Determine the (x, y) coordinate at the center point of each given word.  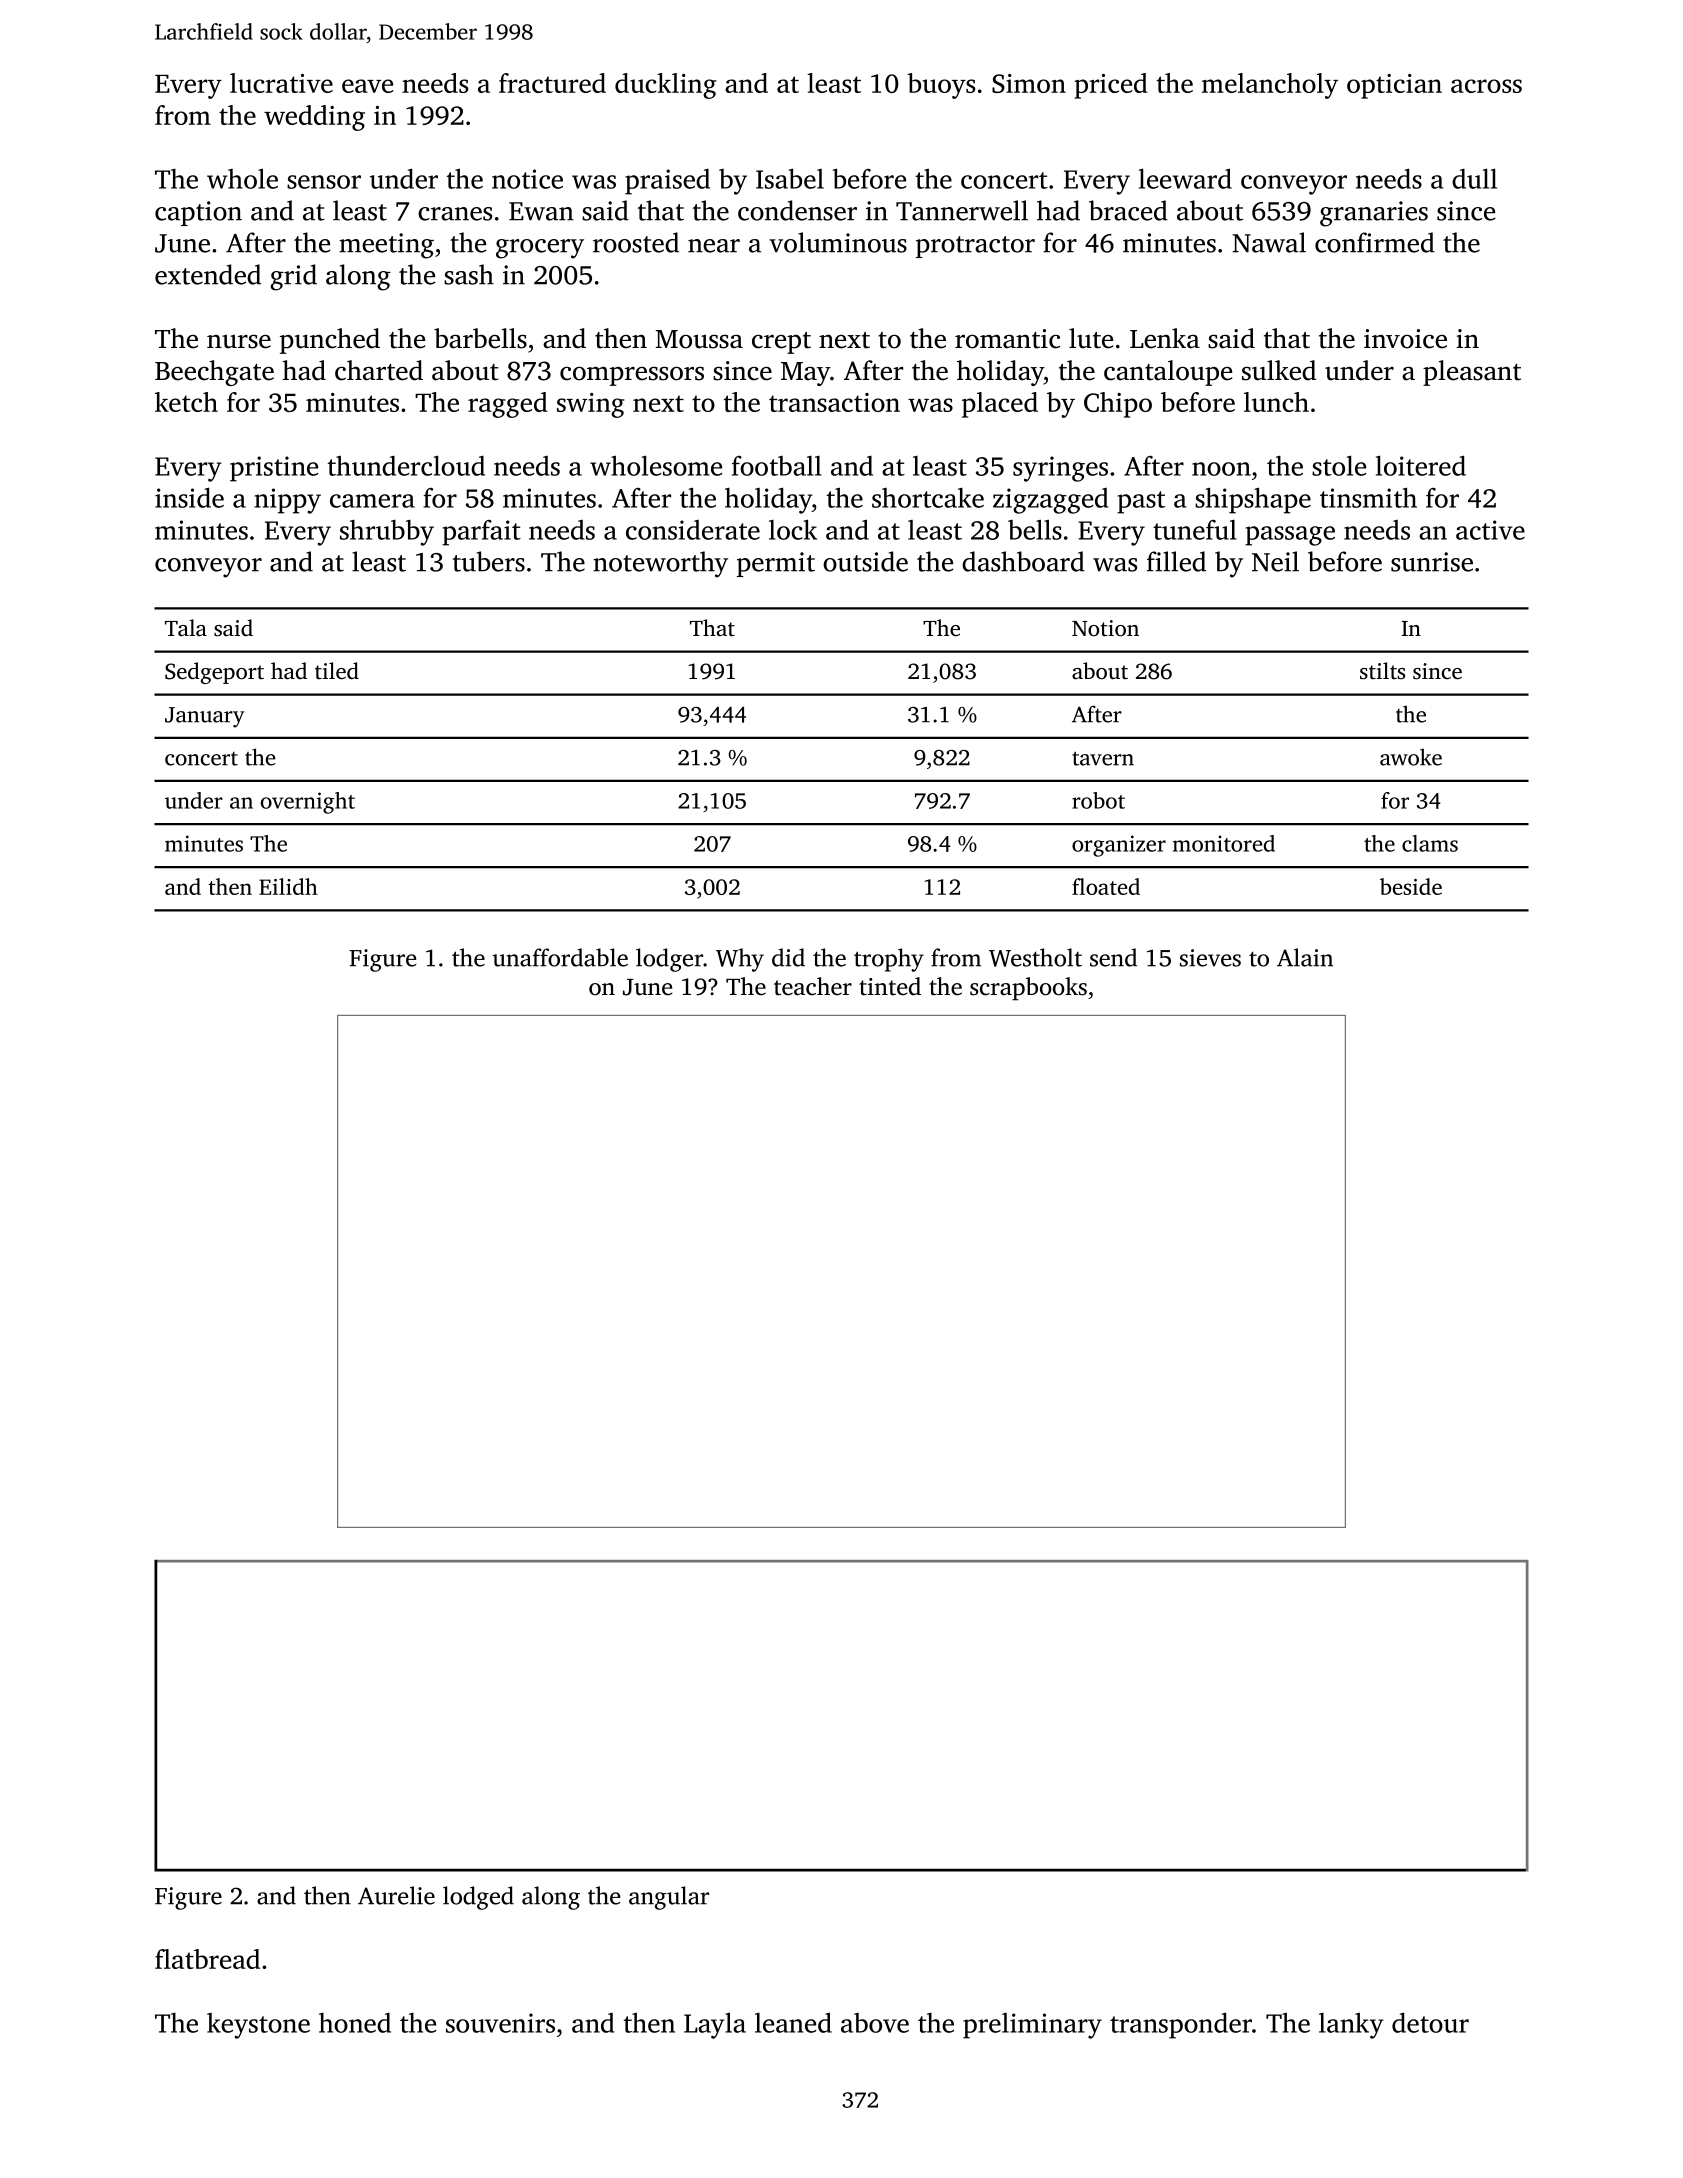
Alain (1305, 957)
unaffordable (560, 957)
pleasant (1472, 373)
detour (1430, 2022)
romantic (1007, 339)
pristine (274, 469)
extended (208, 274)
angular (669, 1898)
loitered (1421, 465)
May (805, 374)
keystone (258, 2026)
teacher (813, 986)
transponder (1181, 2025)
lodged (478, 1898)
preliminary (1032, 2026)
